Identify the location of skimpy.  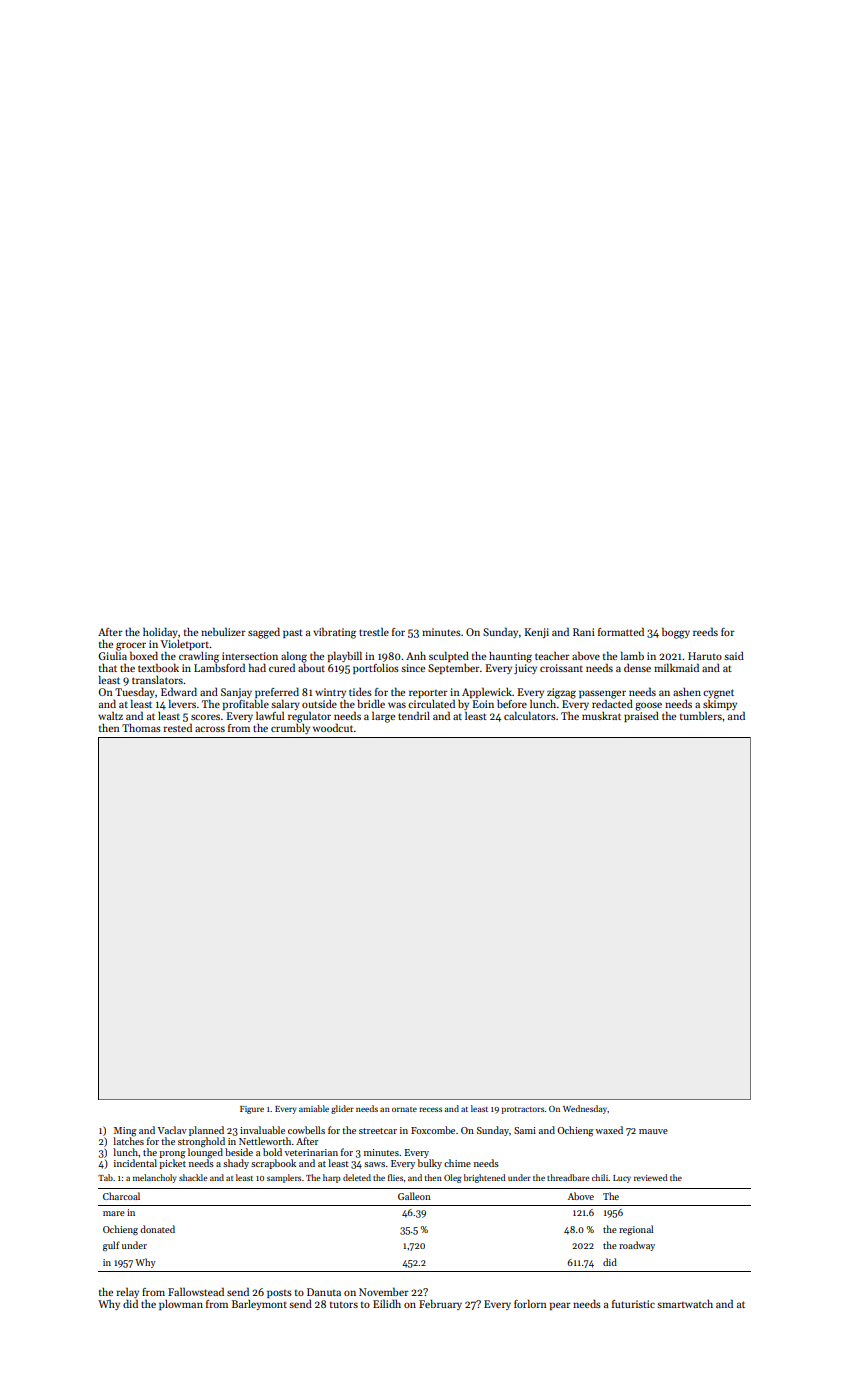
(720, 704).
